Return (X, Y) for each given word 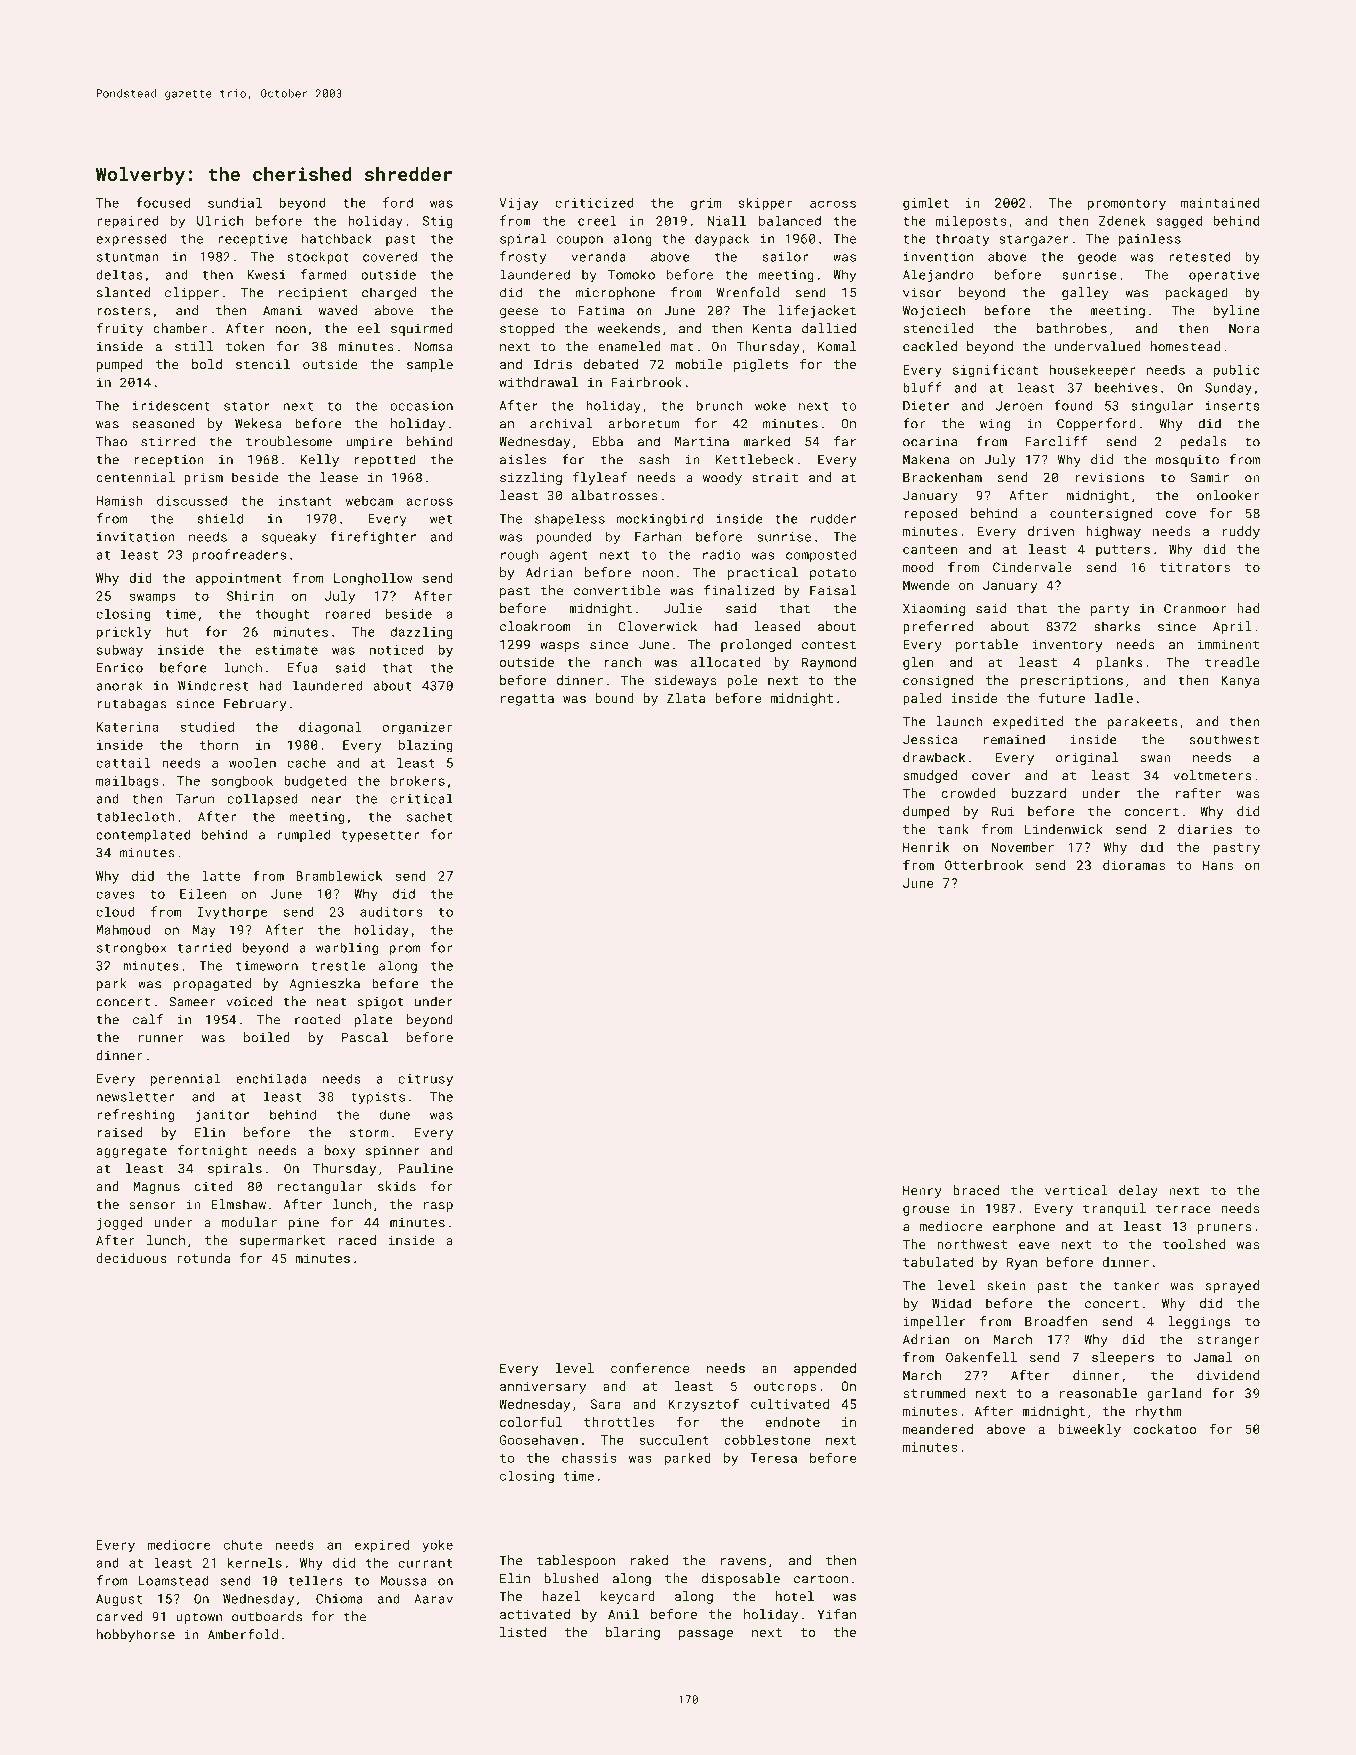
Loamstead (174, 1580)
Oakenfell (981, 1357)
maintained (1220, 202)
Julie (683, 608)
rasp (438, 1207)
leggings (1199, 1322)
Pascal (365, 1037)
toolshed (1194, 1244)
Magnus (156, 1188)
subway (120, 651)
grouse (926, 1211)
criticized (594, 202)
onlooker (1228, 495)
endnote (792, 1422)
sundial (235, 202)
